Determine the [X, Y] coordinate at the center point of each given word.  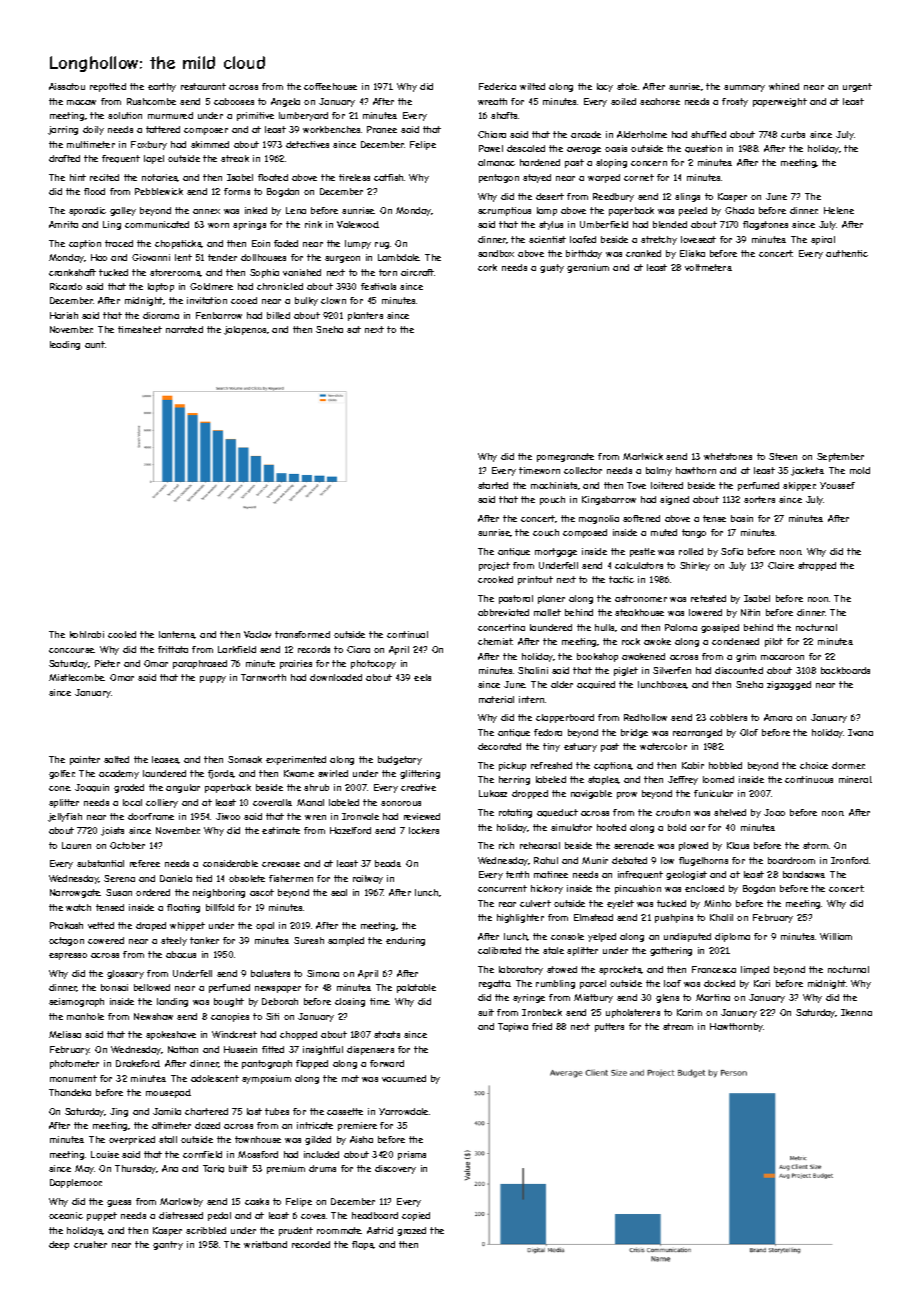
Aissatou [67, 86]
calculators [639, 565]
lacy [605, 87]
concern [649, 163]
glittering [420, 774]
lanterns [177, 635]
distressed [181, 1215]
